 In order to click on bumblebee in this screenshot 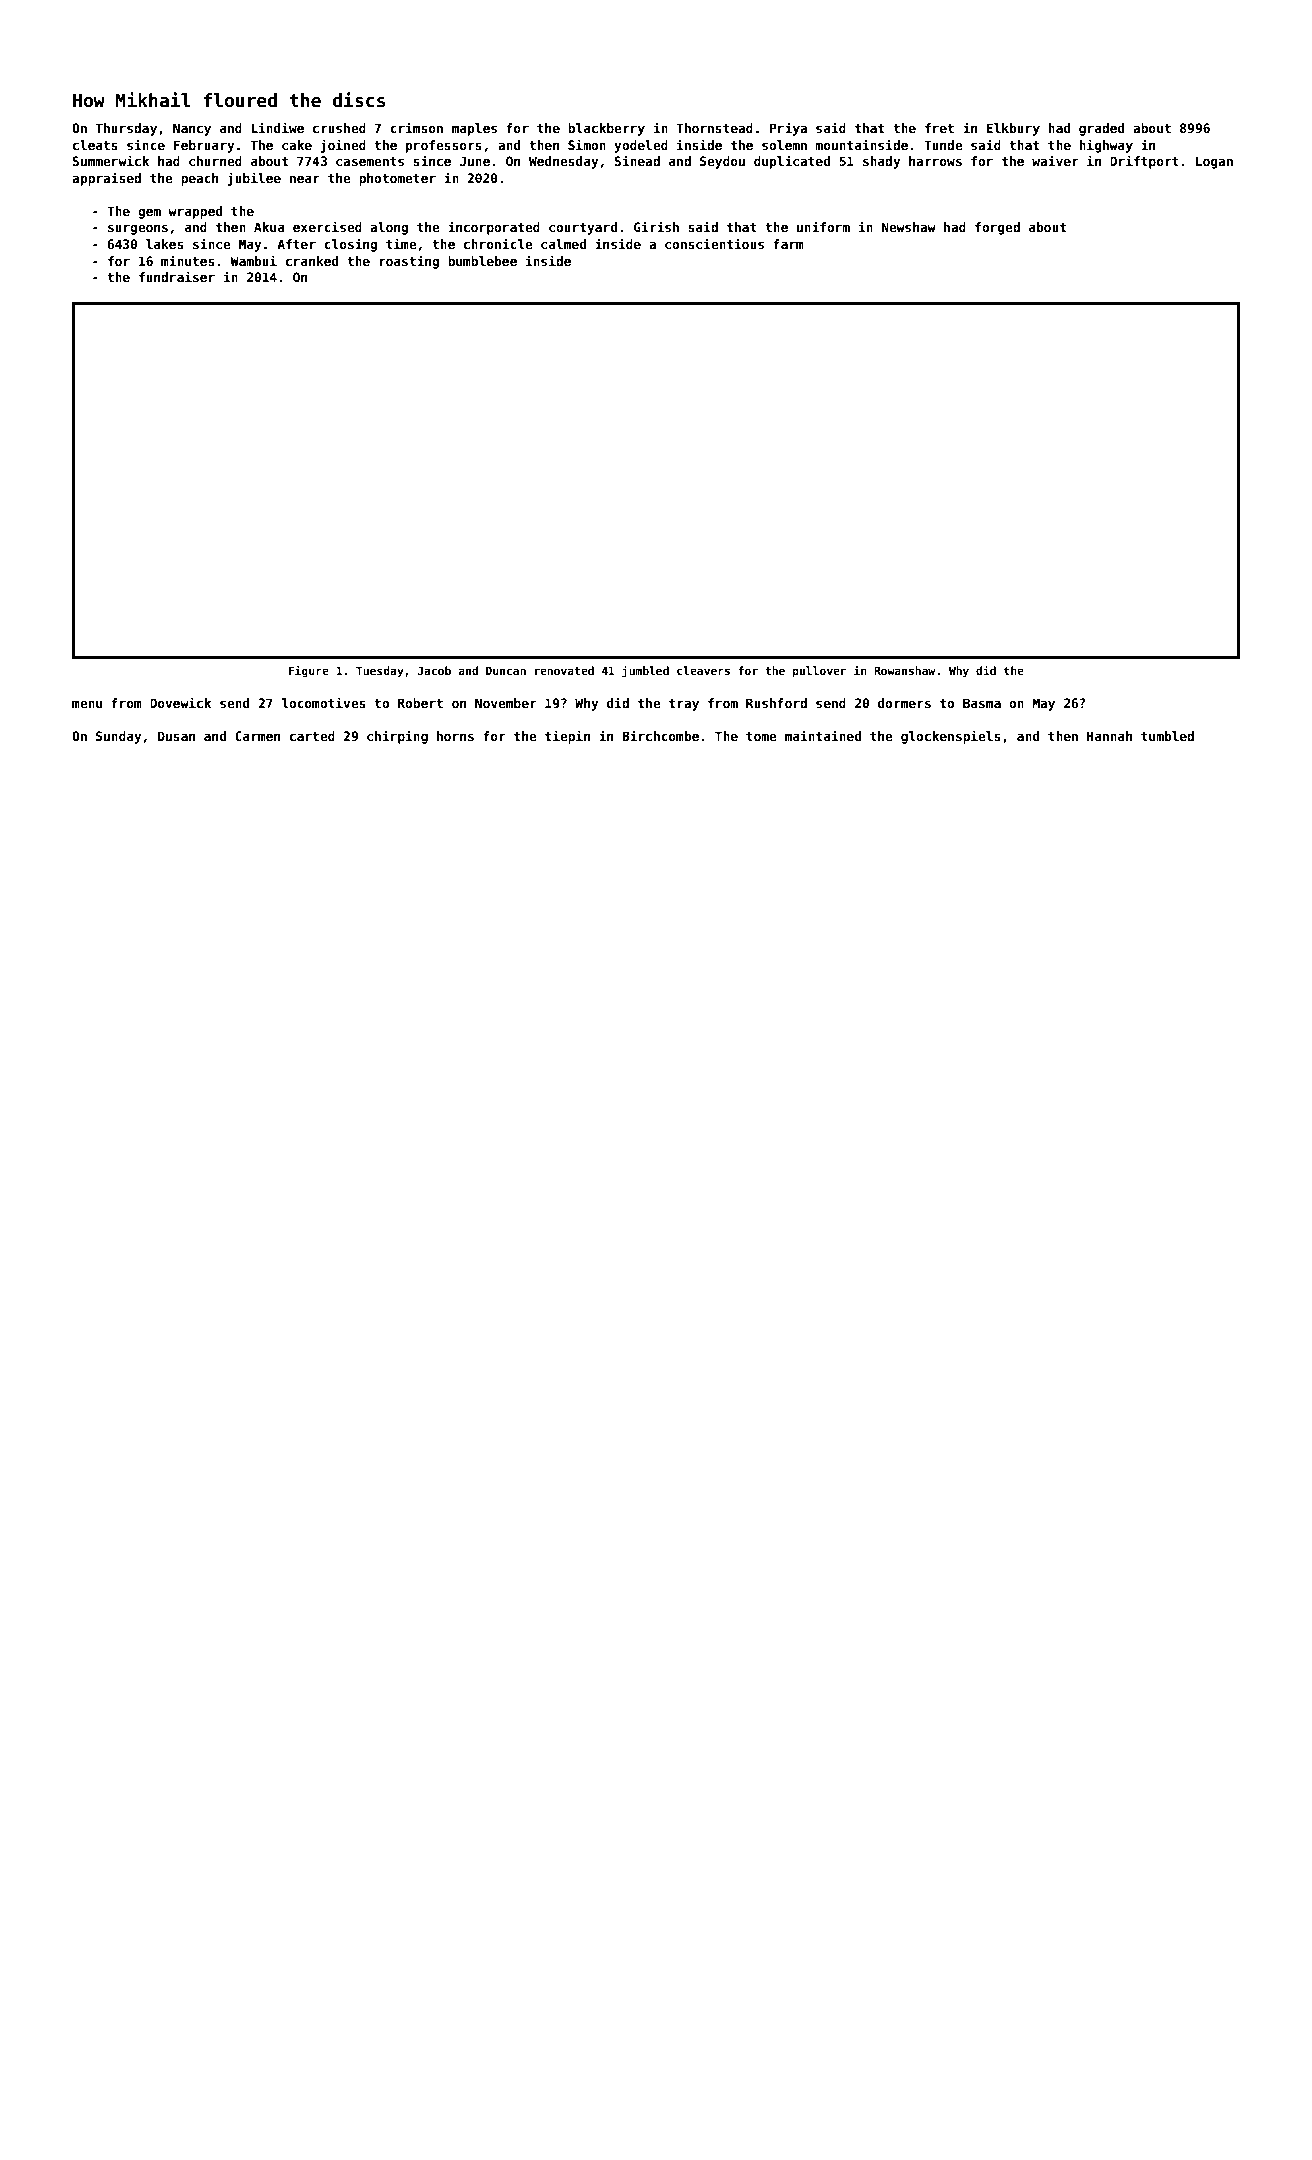, I will do `click(482, 261)`.
